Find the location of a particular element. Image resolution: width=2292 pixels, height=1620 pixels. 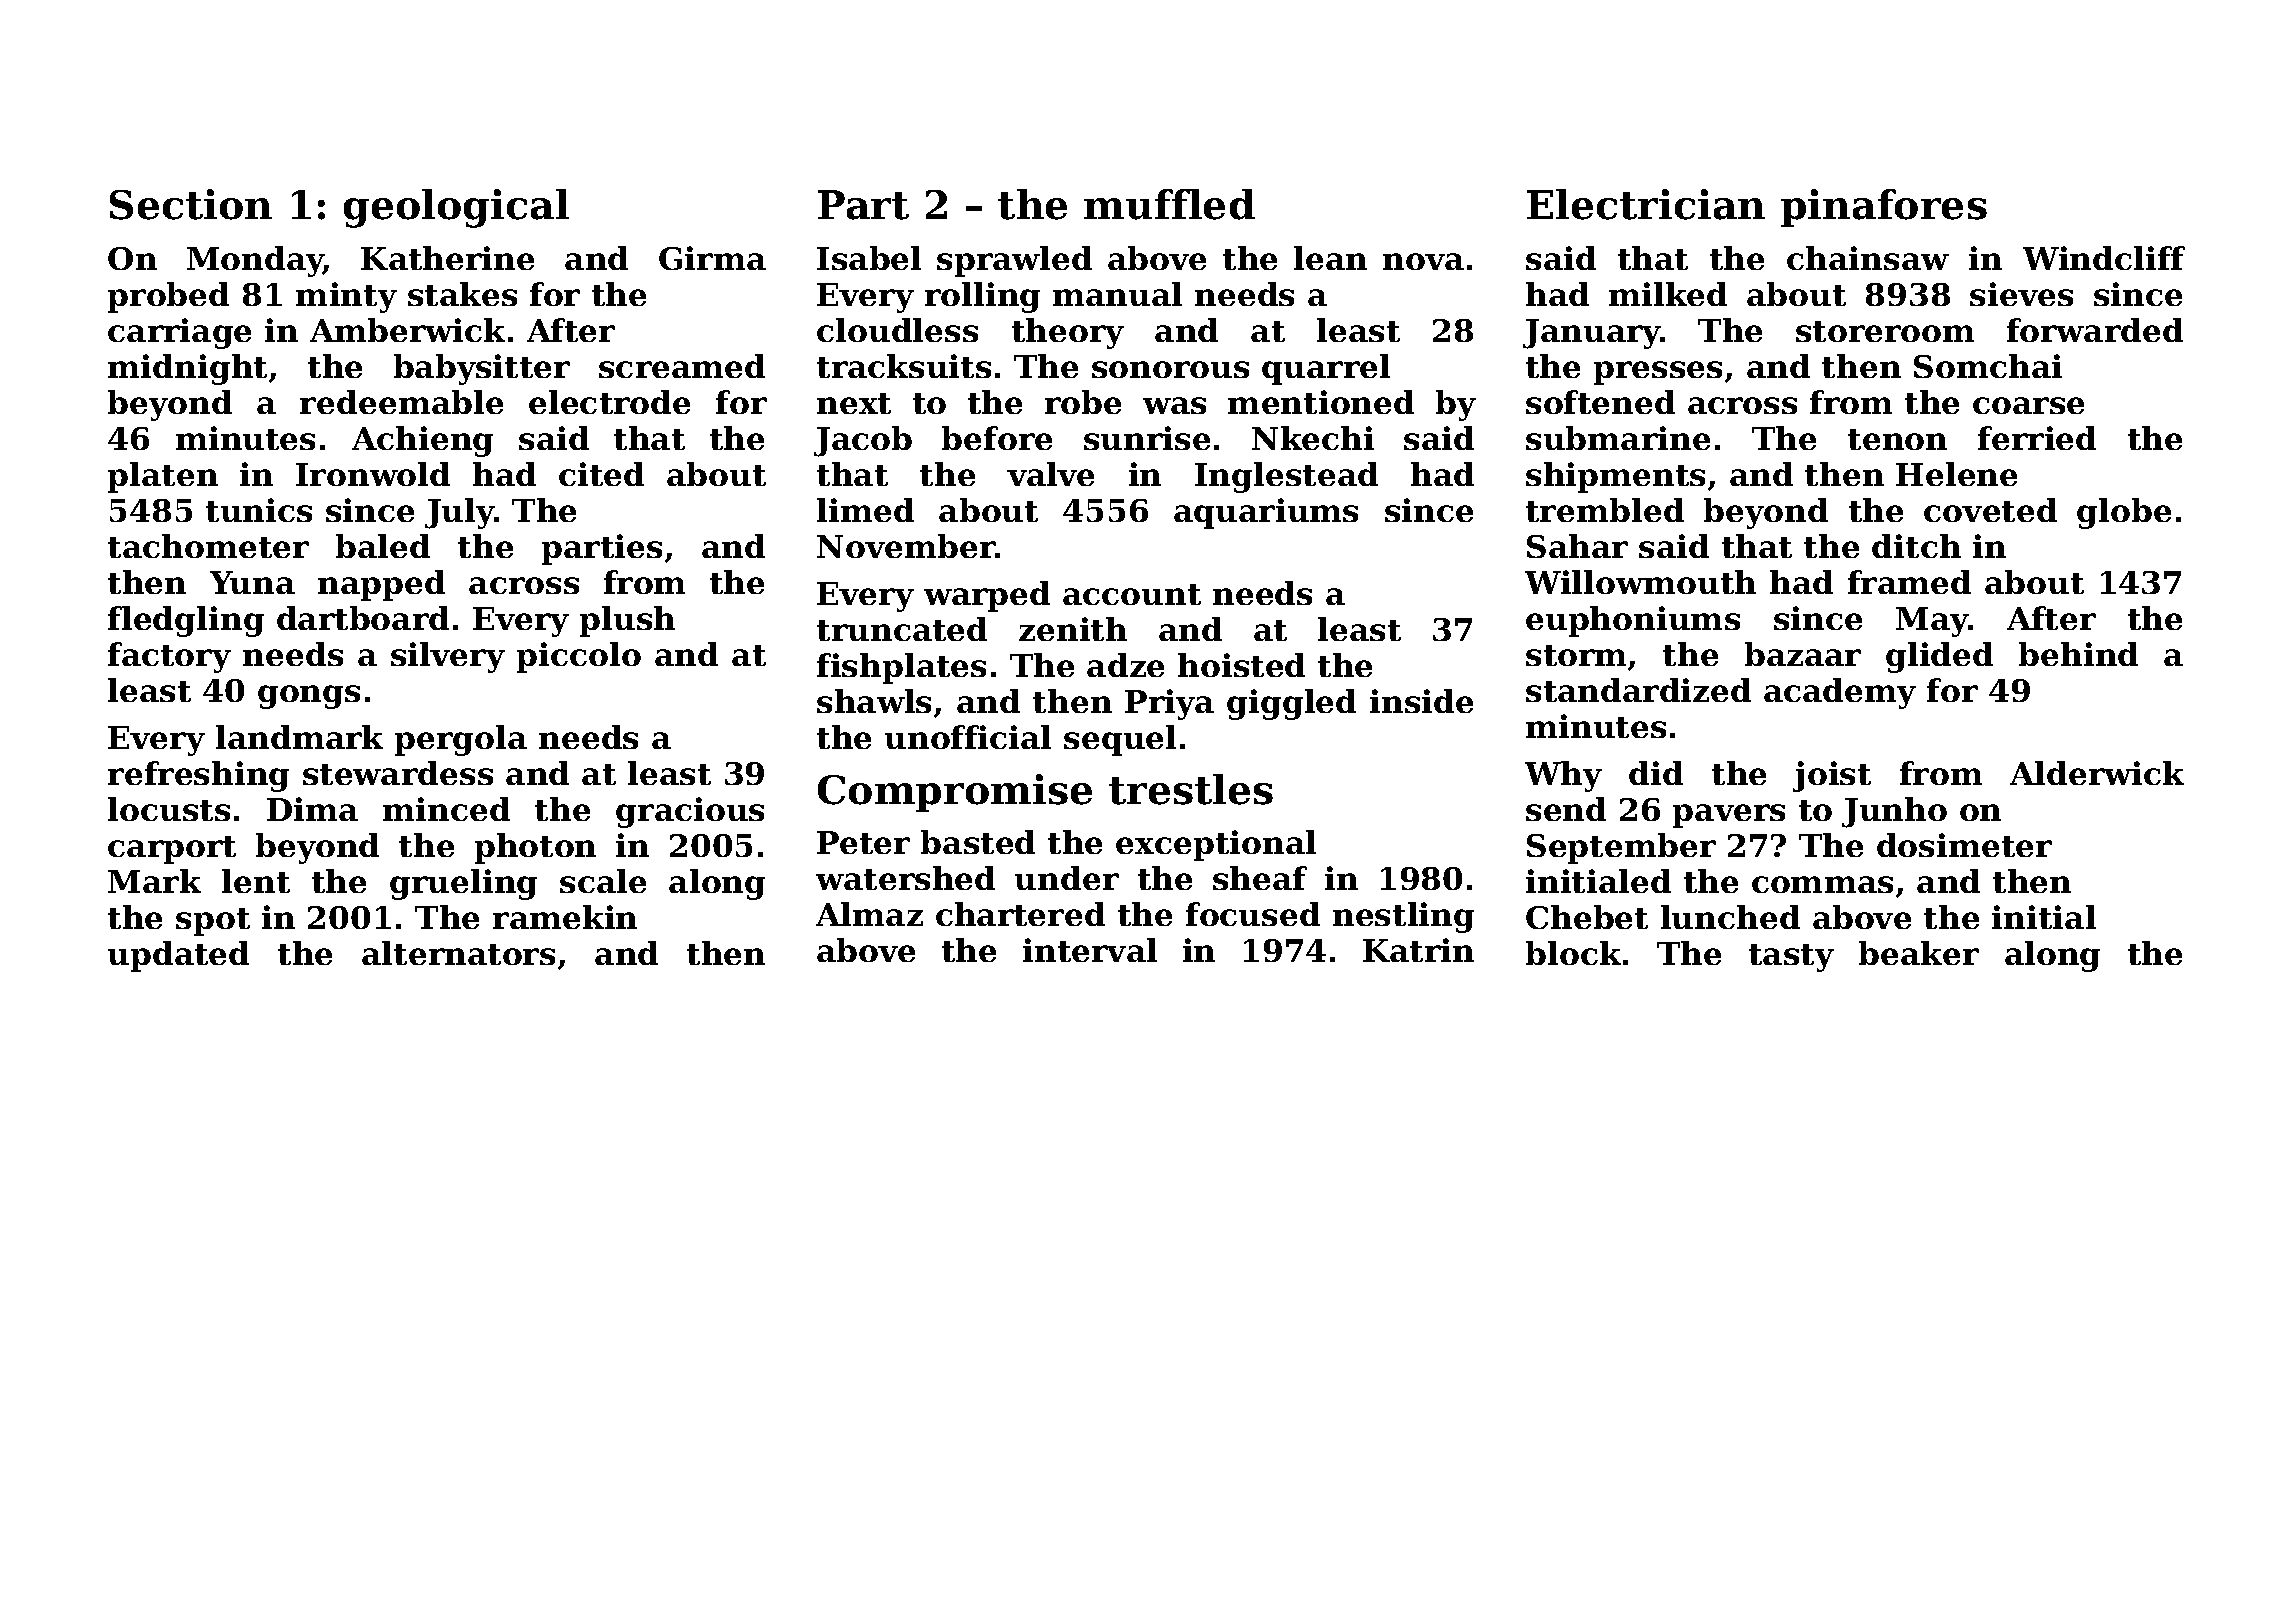

globe is located at coordinates (2124, 513).
